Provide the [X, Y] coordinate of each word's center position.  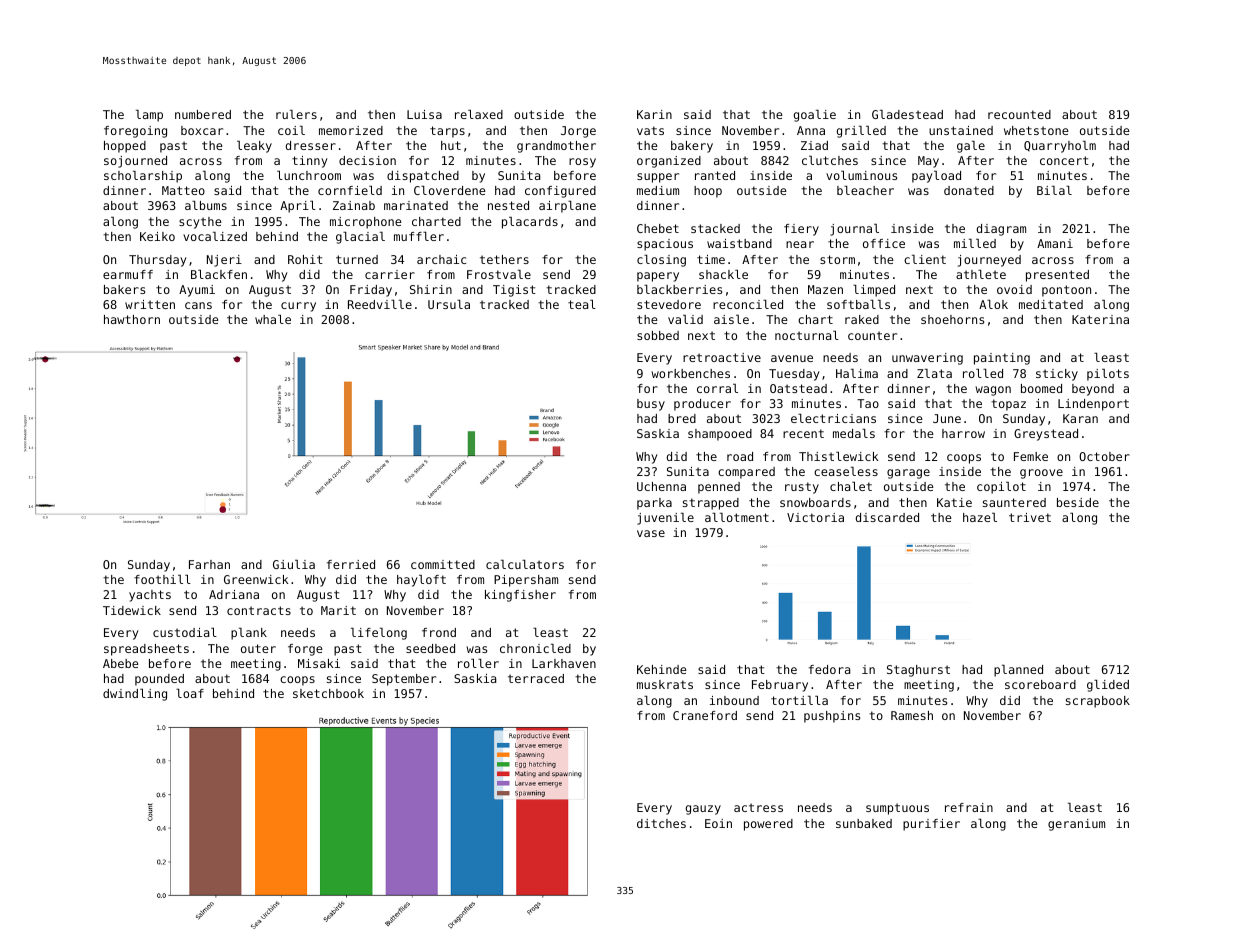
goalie [815, 116]
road [740, 456]
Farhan [209, 564]
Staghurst [918, 671]
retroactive [722, 357]
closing [661, 261]
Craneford [705, 715]
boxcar [202, 130]
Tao [868, 403]
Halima [857, 373]
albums [206, 205]
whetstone [1036, 130]
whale [273, 319]
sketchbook [328, 693]
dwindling [135, 695]
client [925, 259]
